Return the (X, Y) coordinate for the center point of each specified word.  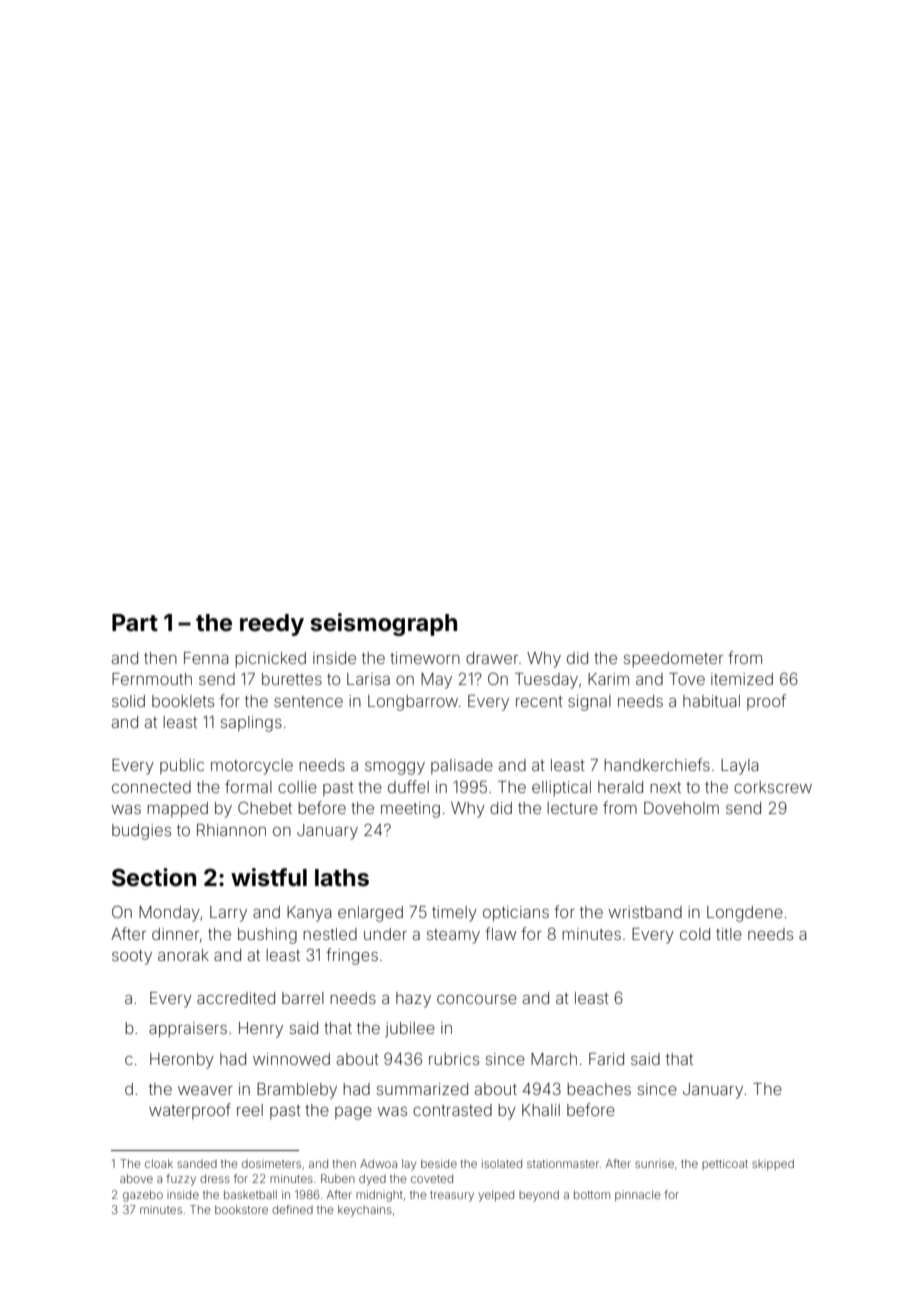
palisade (462, 766)
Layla (739, 767)
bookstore (241, 1209)
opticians (516, 914)
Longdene (745, 914)
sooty (132, 957)
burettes (292, 679)
